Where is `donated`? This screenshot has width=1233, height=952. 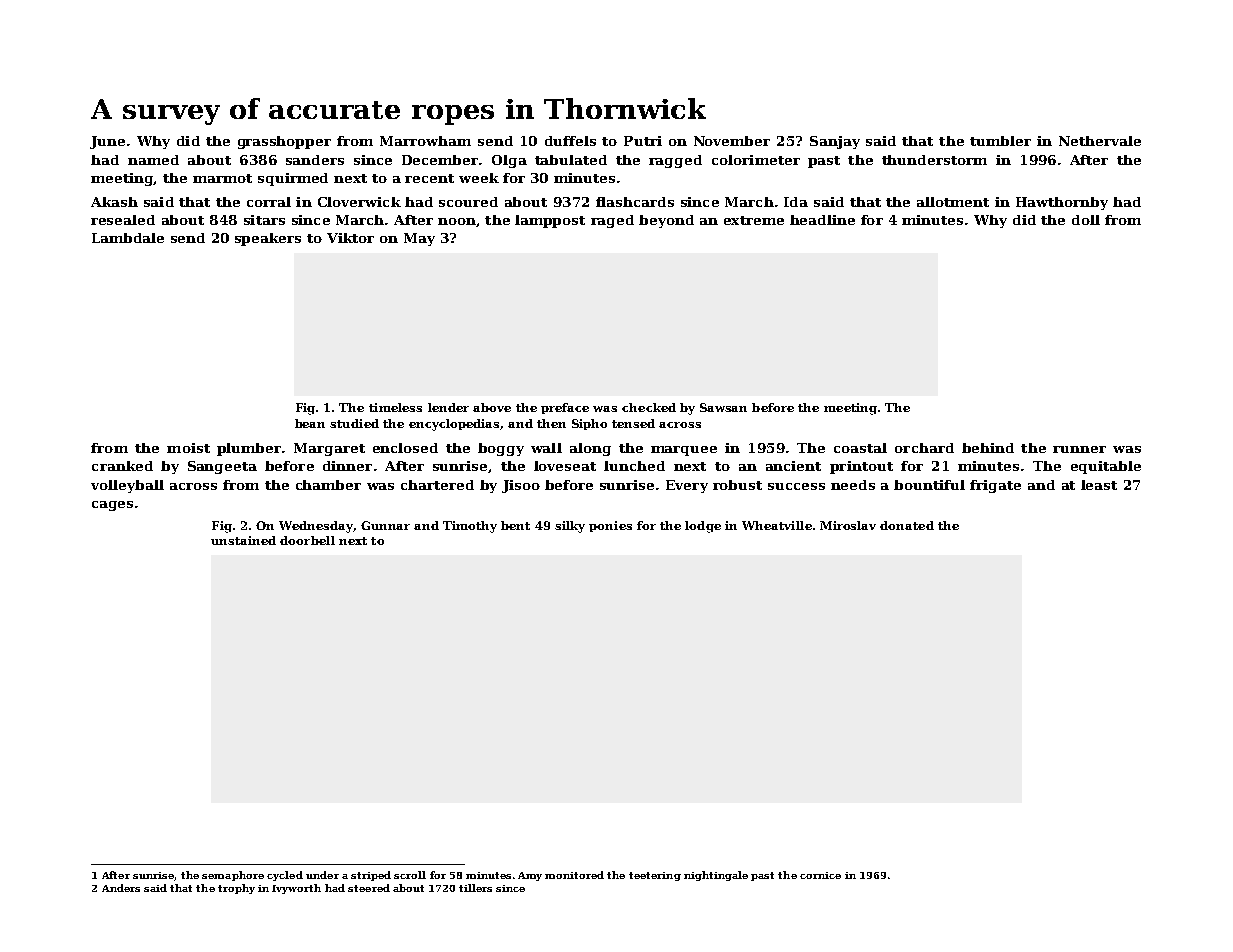 donated is located at coordinates (907, 525).
